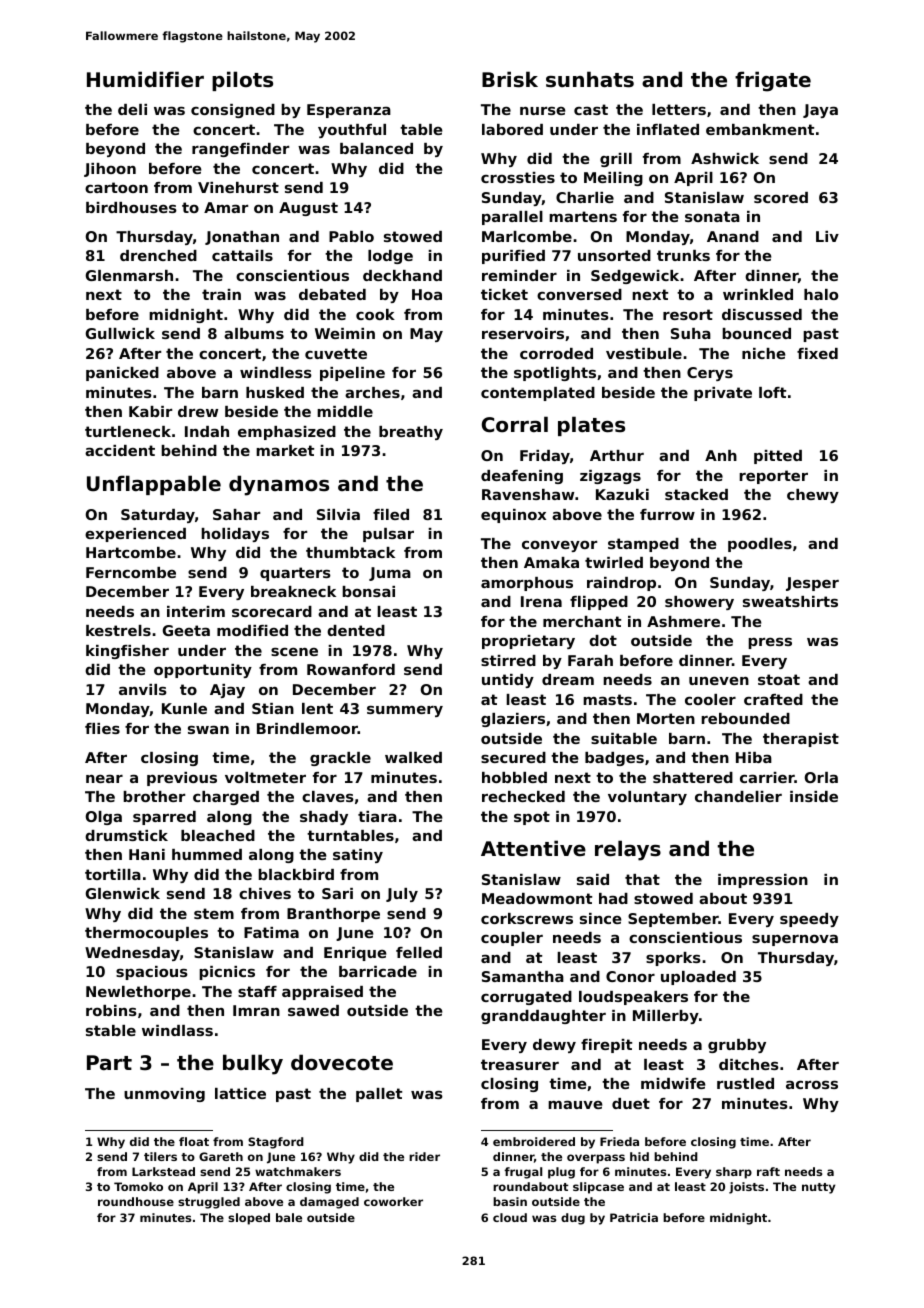 Image resolution: width=924 pixels, height=1308 pixels. Describe the element at coordinates (537, 898) in the page. I see `Meadowmont` at that location.
